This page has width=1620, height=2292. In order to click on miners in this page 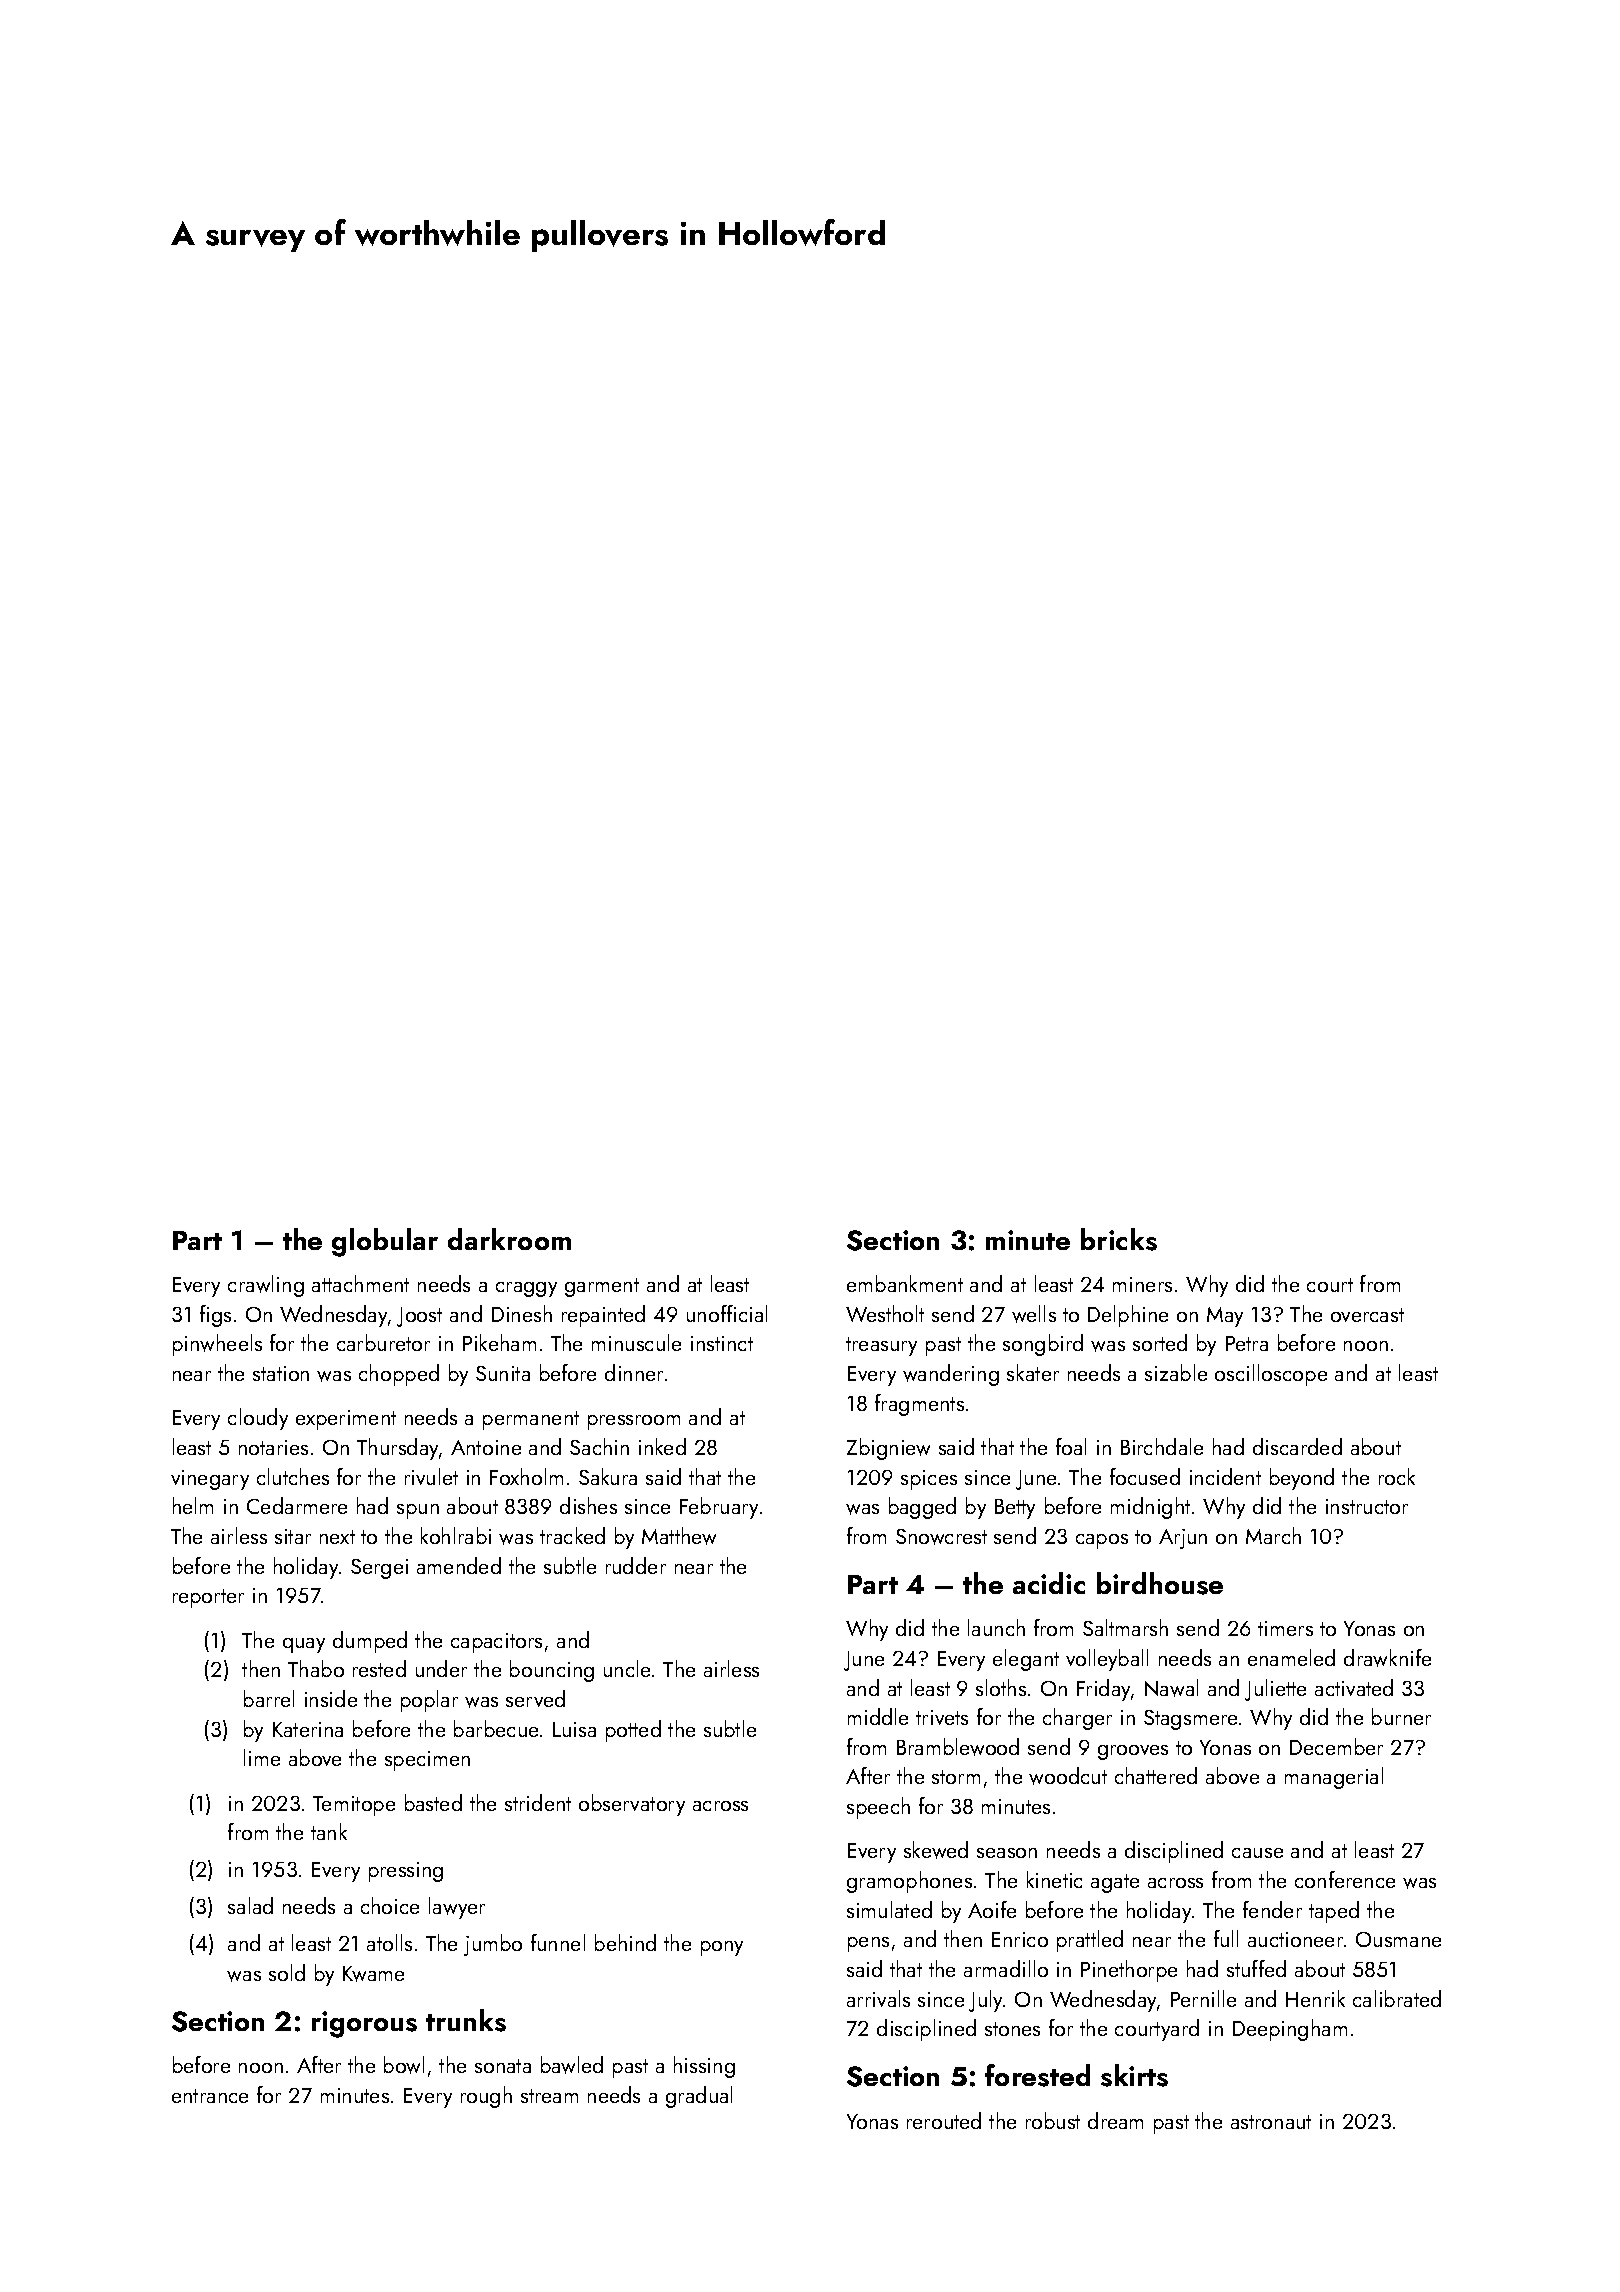, I will do `click(1142, 1284)`.
